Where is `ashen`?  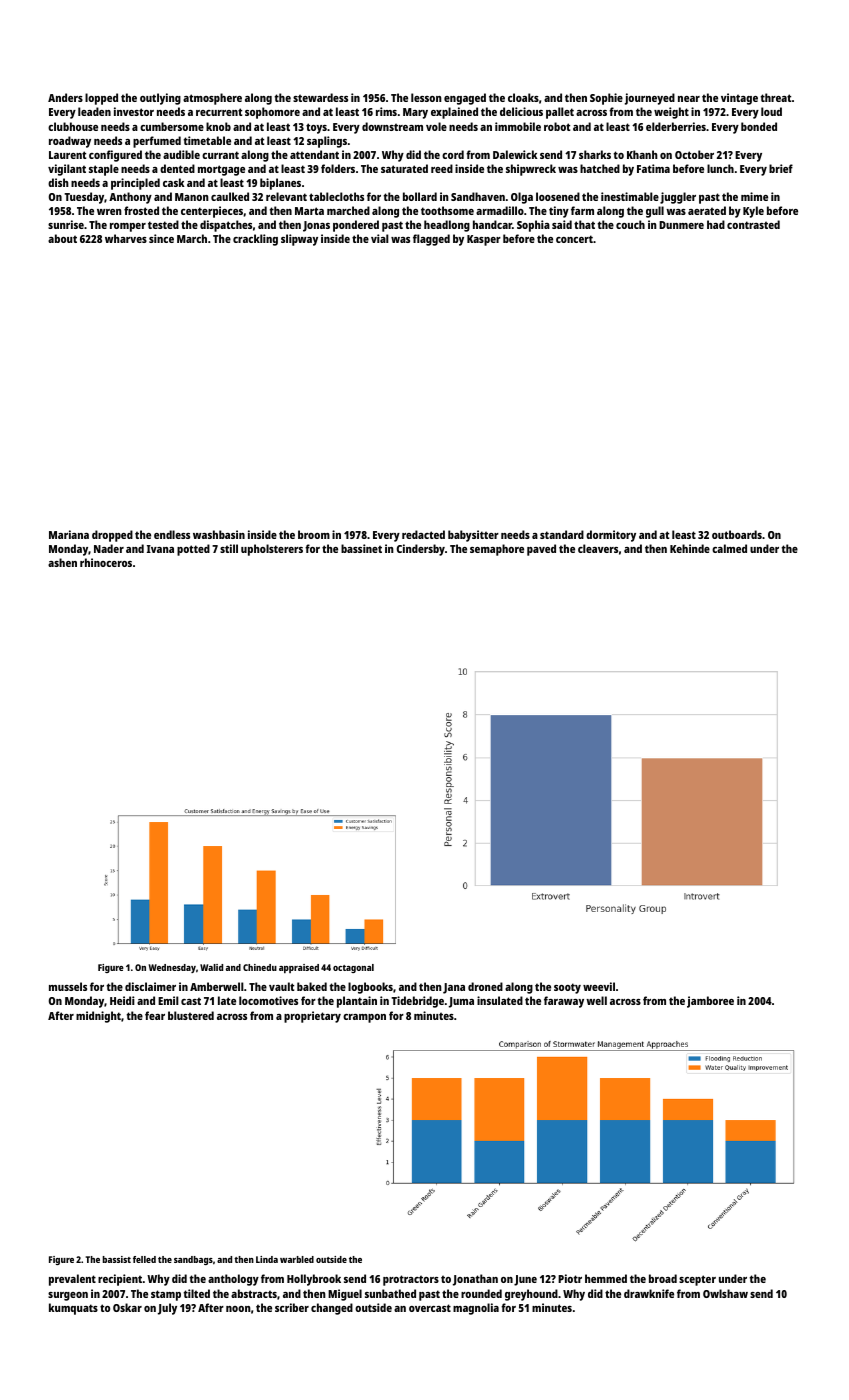 ashen is located at coordinates (62, 562).
